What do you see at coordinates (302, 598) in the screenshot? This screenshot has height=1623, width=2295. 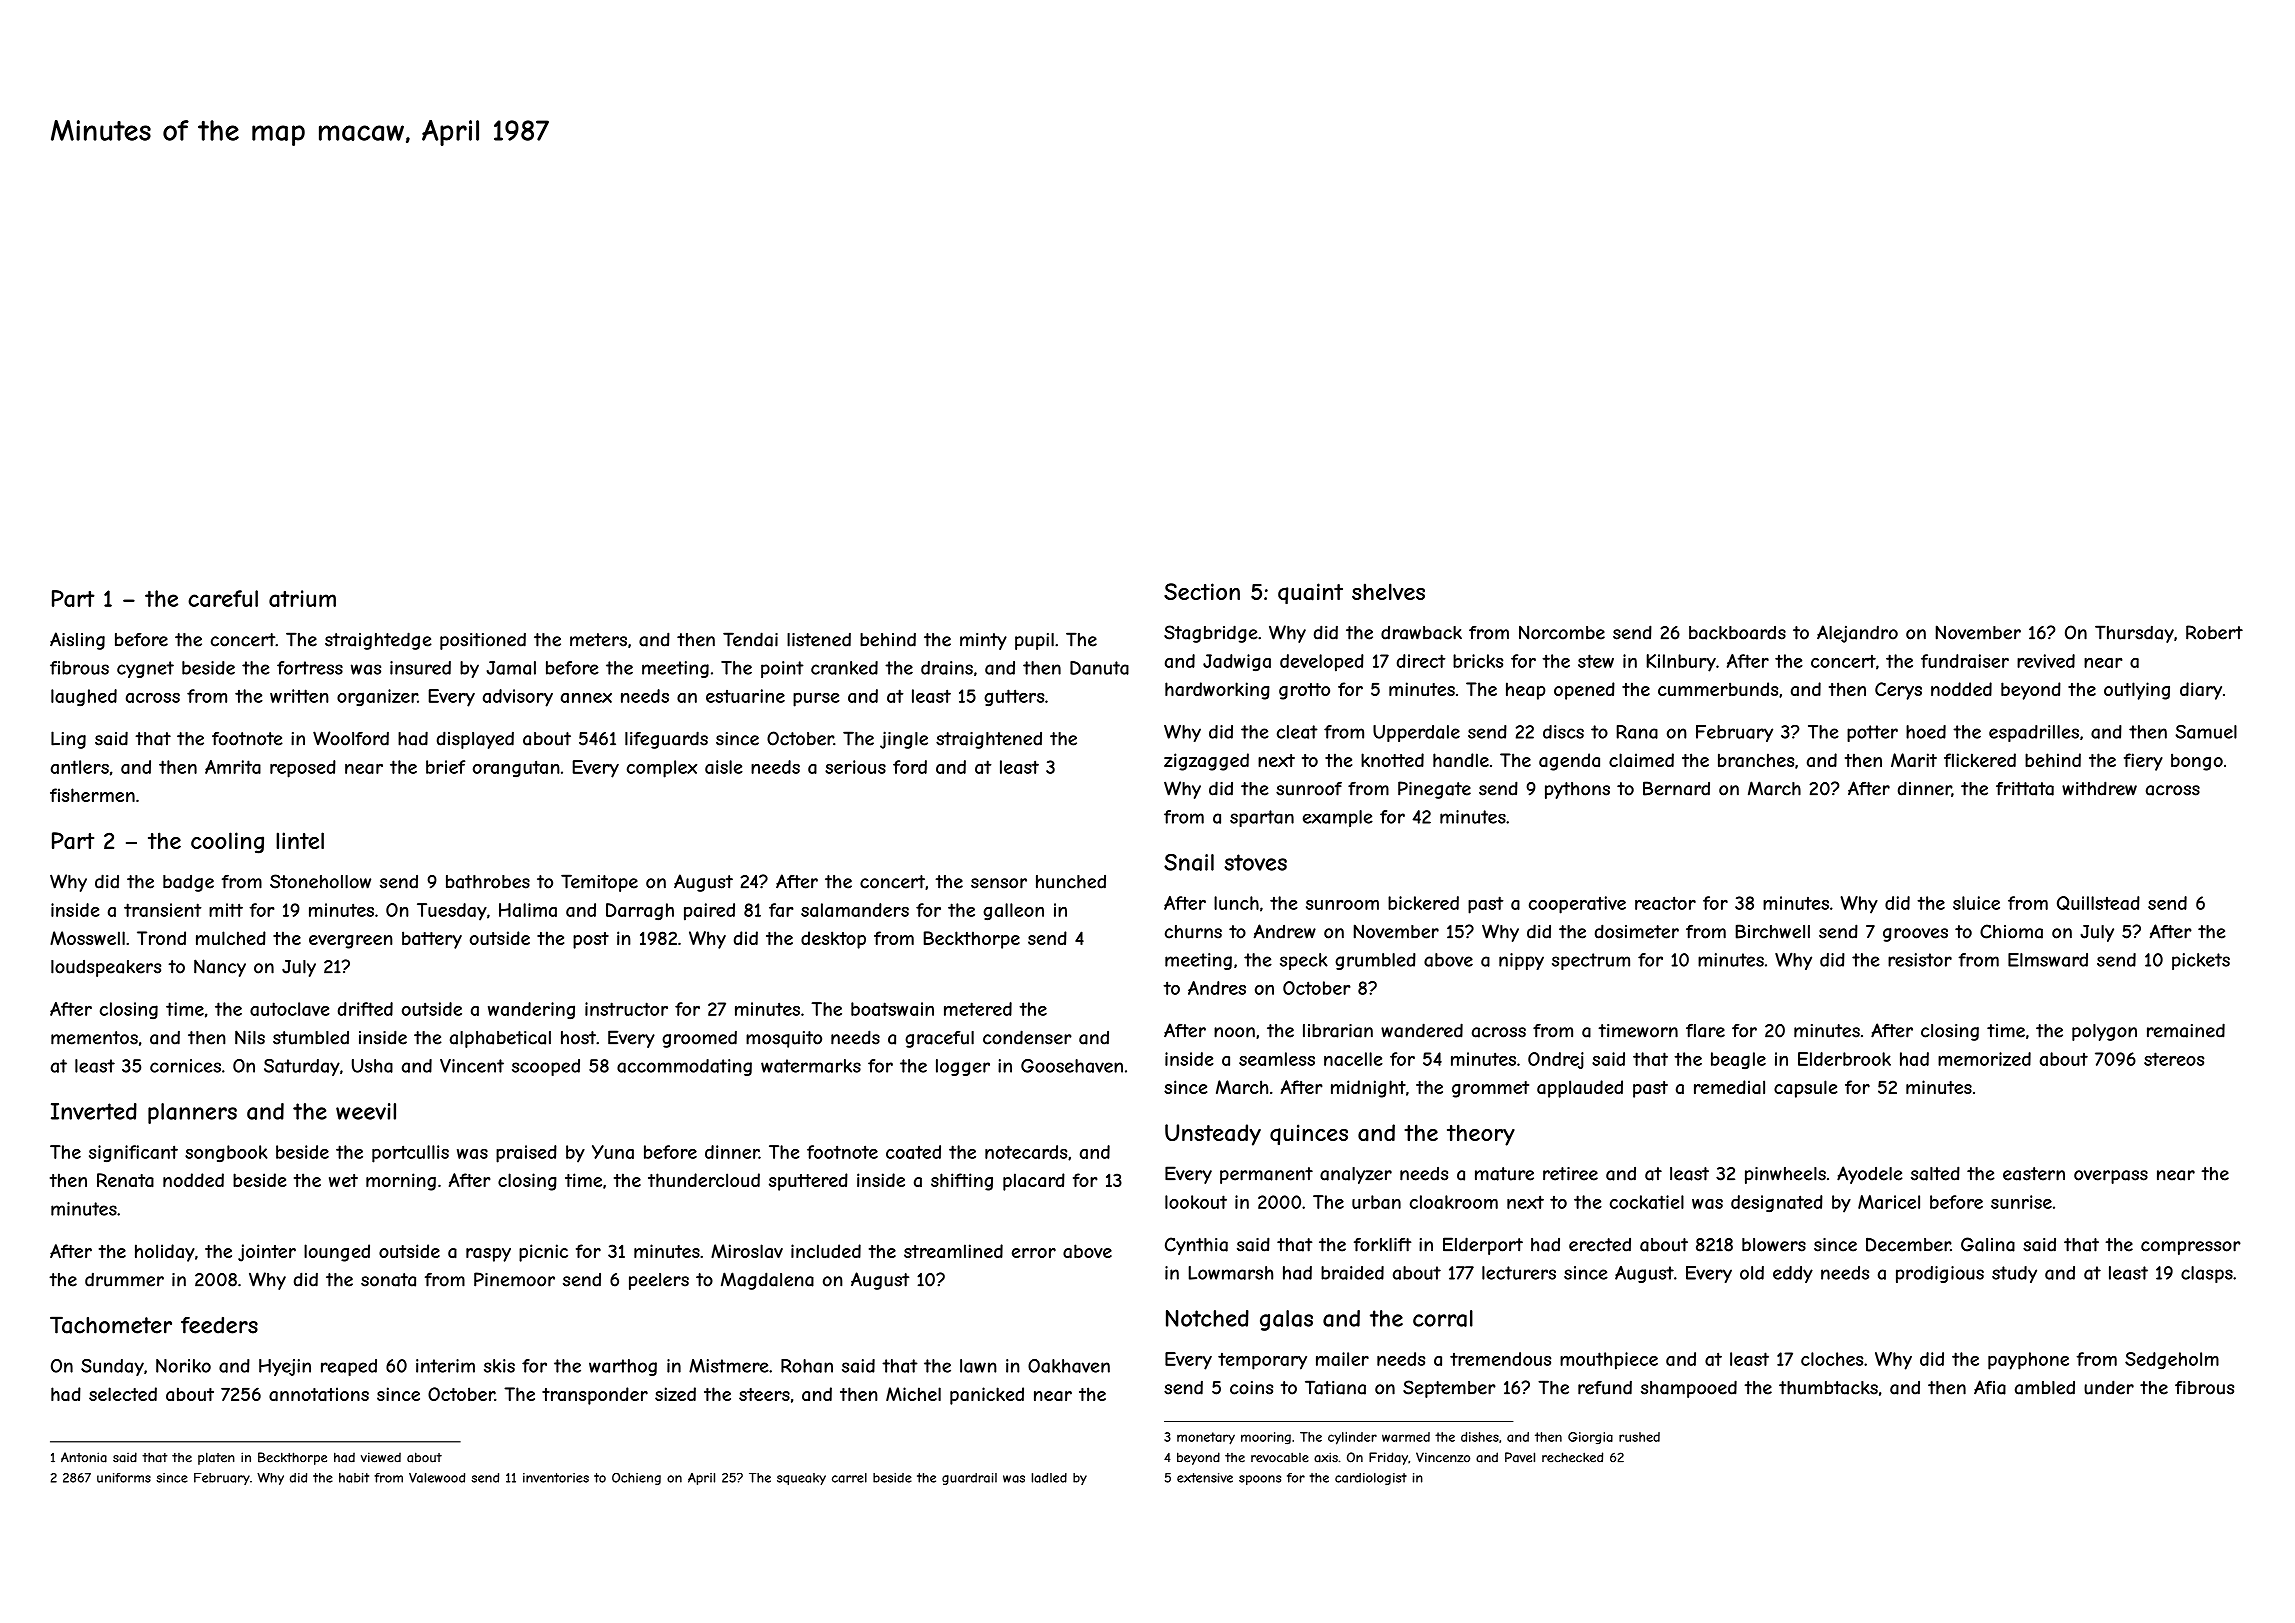 I see `atrium` at bounding box center [302, 598].
